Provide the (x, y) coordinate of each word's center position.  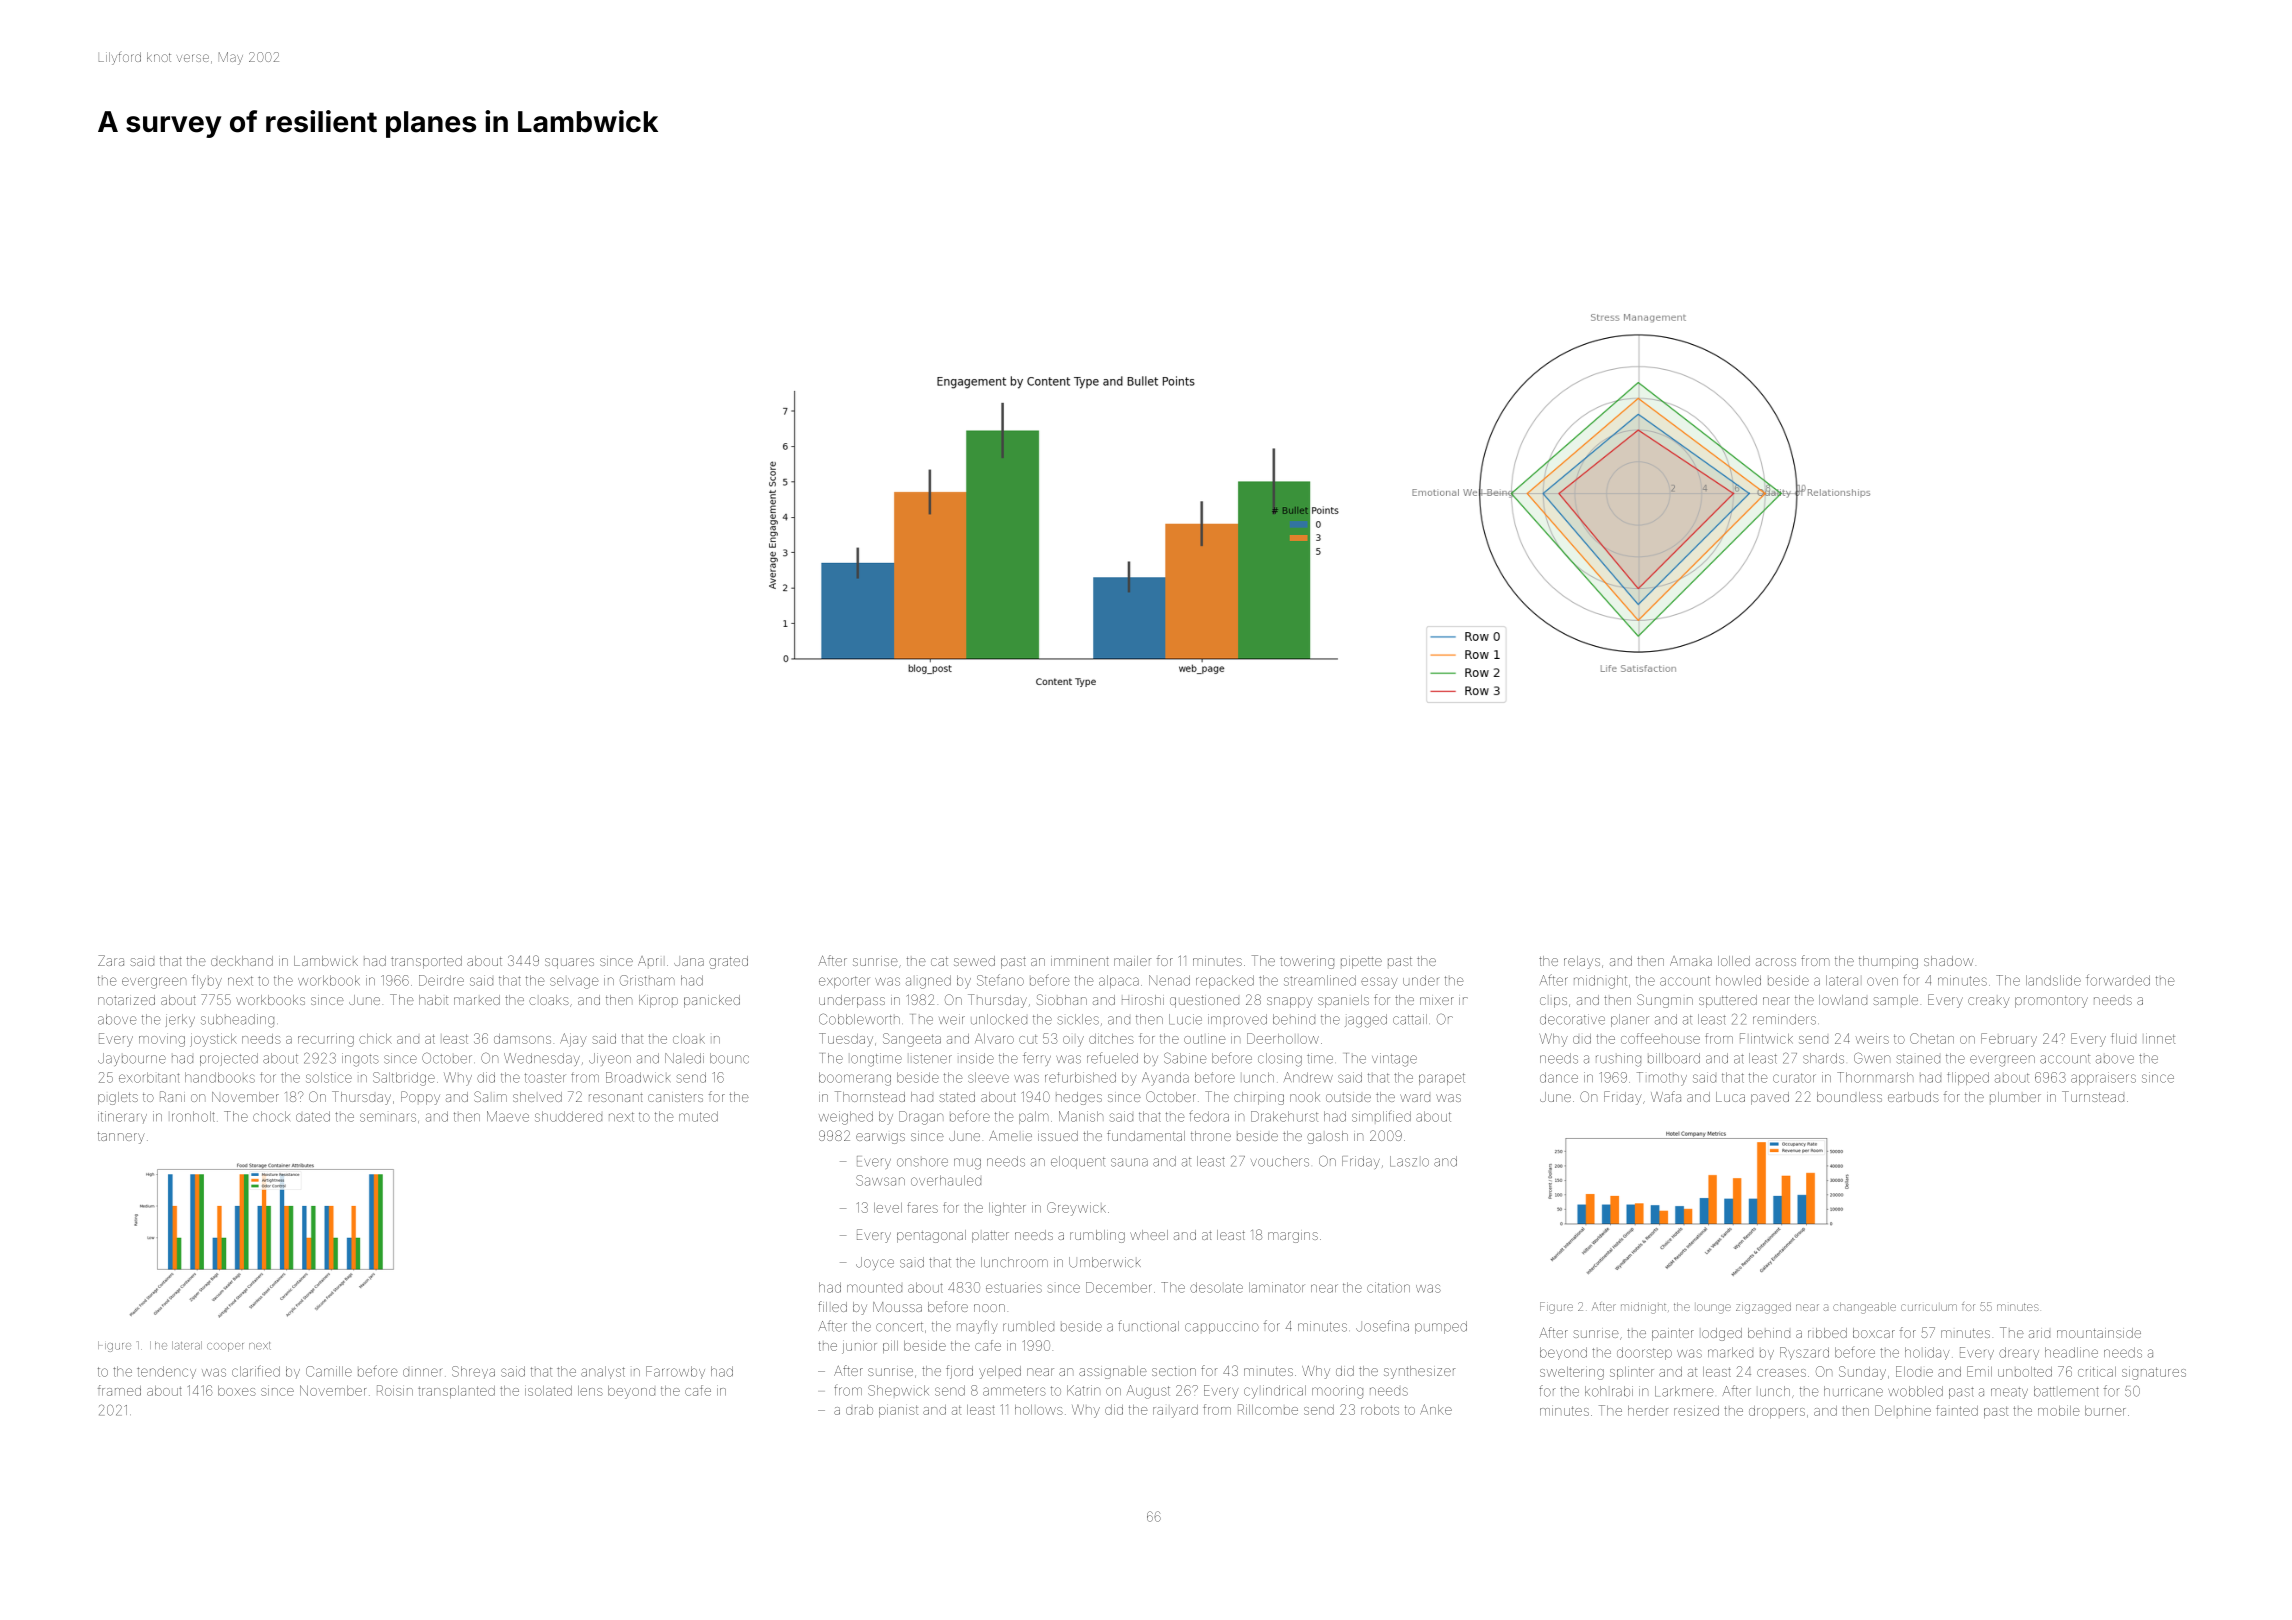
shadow (1948, 961)
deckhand (242, 961)
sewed (974, 961)
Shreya (473, 1372)
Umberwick (1105, 1262)
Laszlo (1409, 1161)
